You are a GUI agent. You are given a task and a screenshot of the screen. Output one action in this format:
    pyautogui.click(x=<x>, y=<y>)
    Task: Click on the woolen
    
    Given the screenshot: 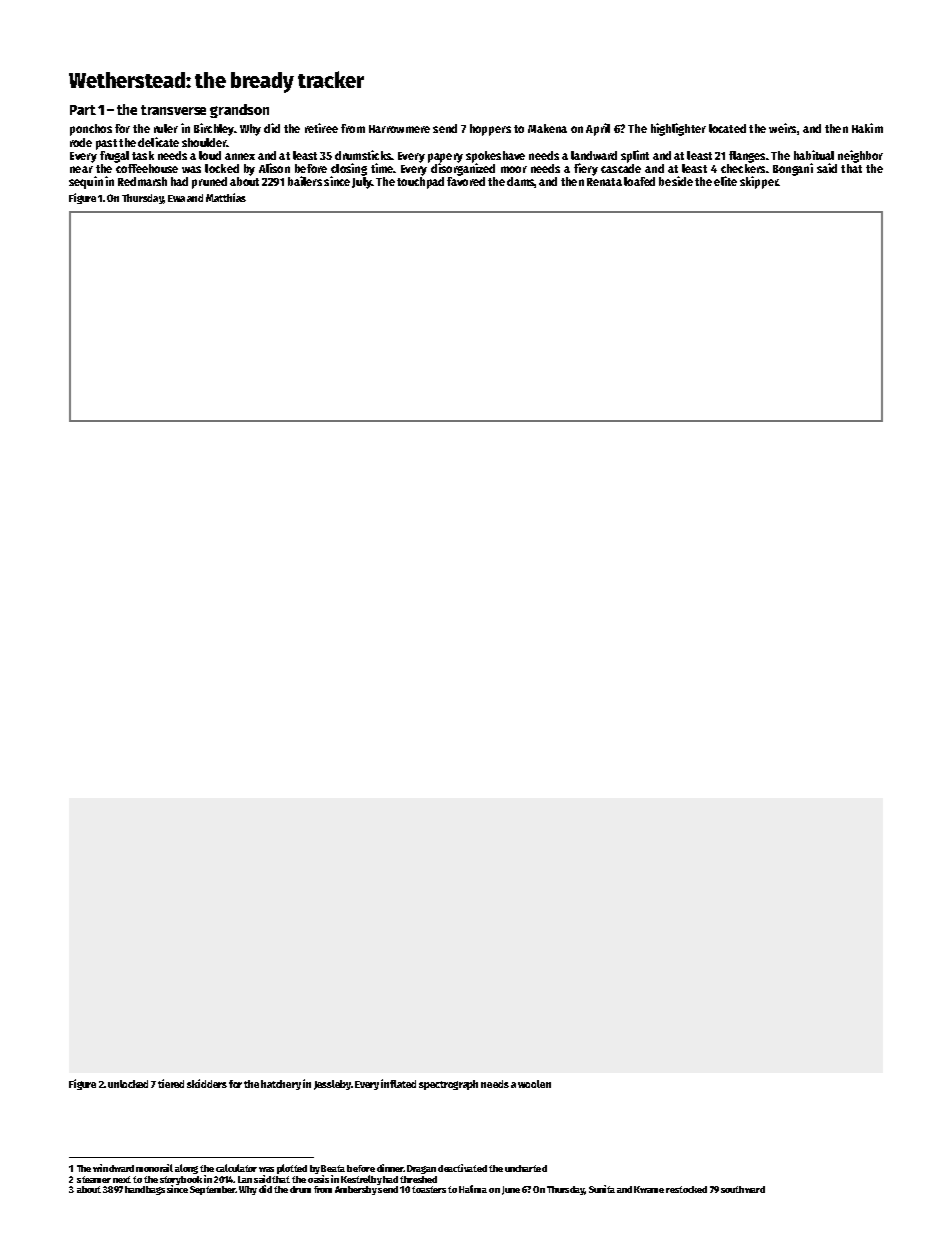 What is the action you would take?
    pyautogui.click(x=534, y=1084)
